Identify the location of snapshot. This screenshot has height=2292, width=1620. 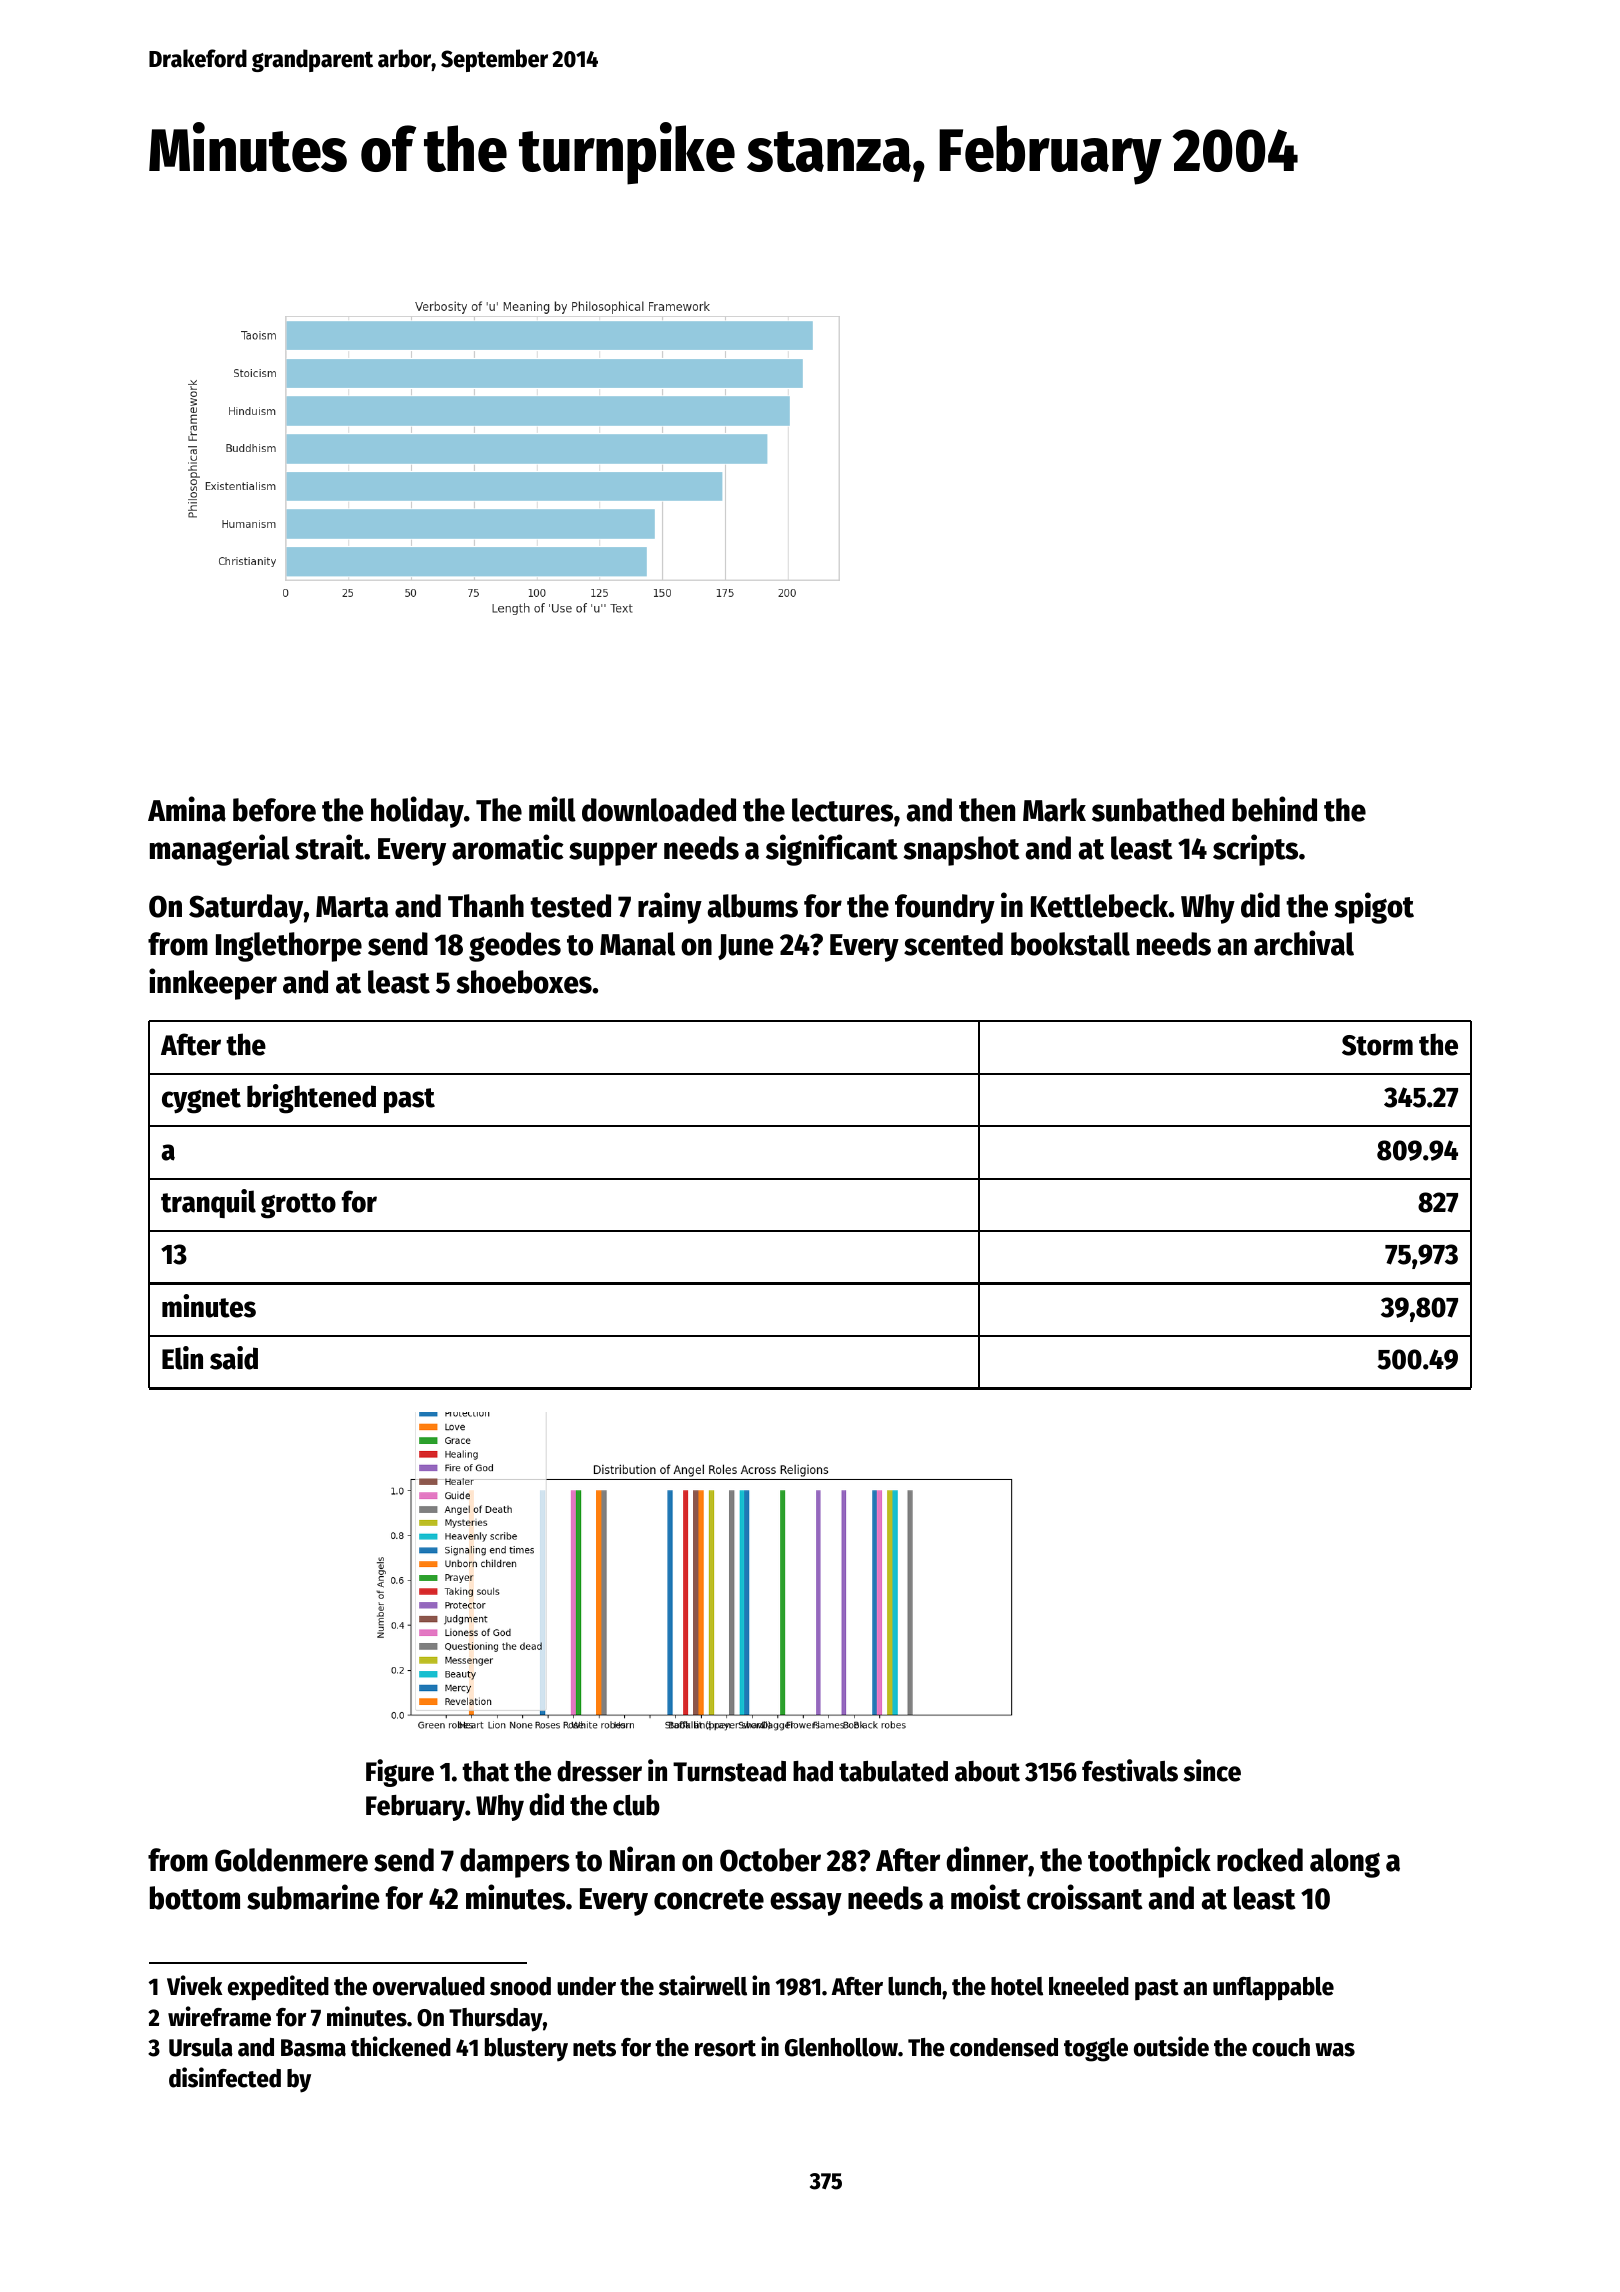
(962, 851).
